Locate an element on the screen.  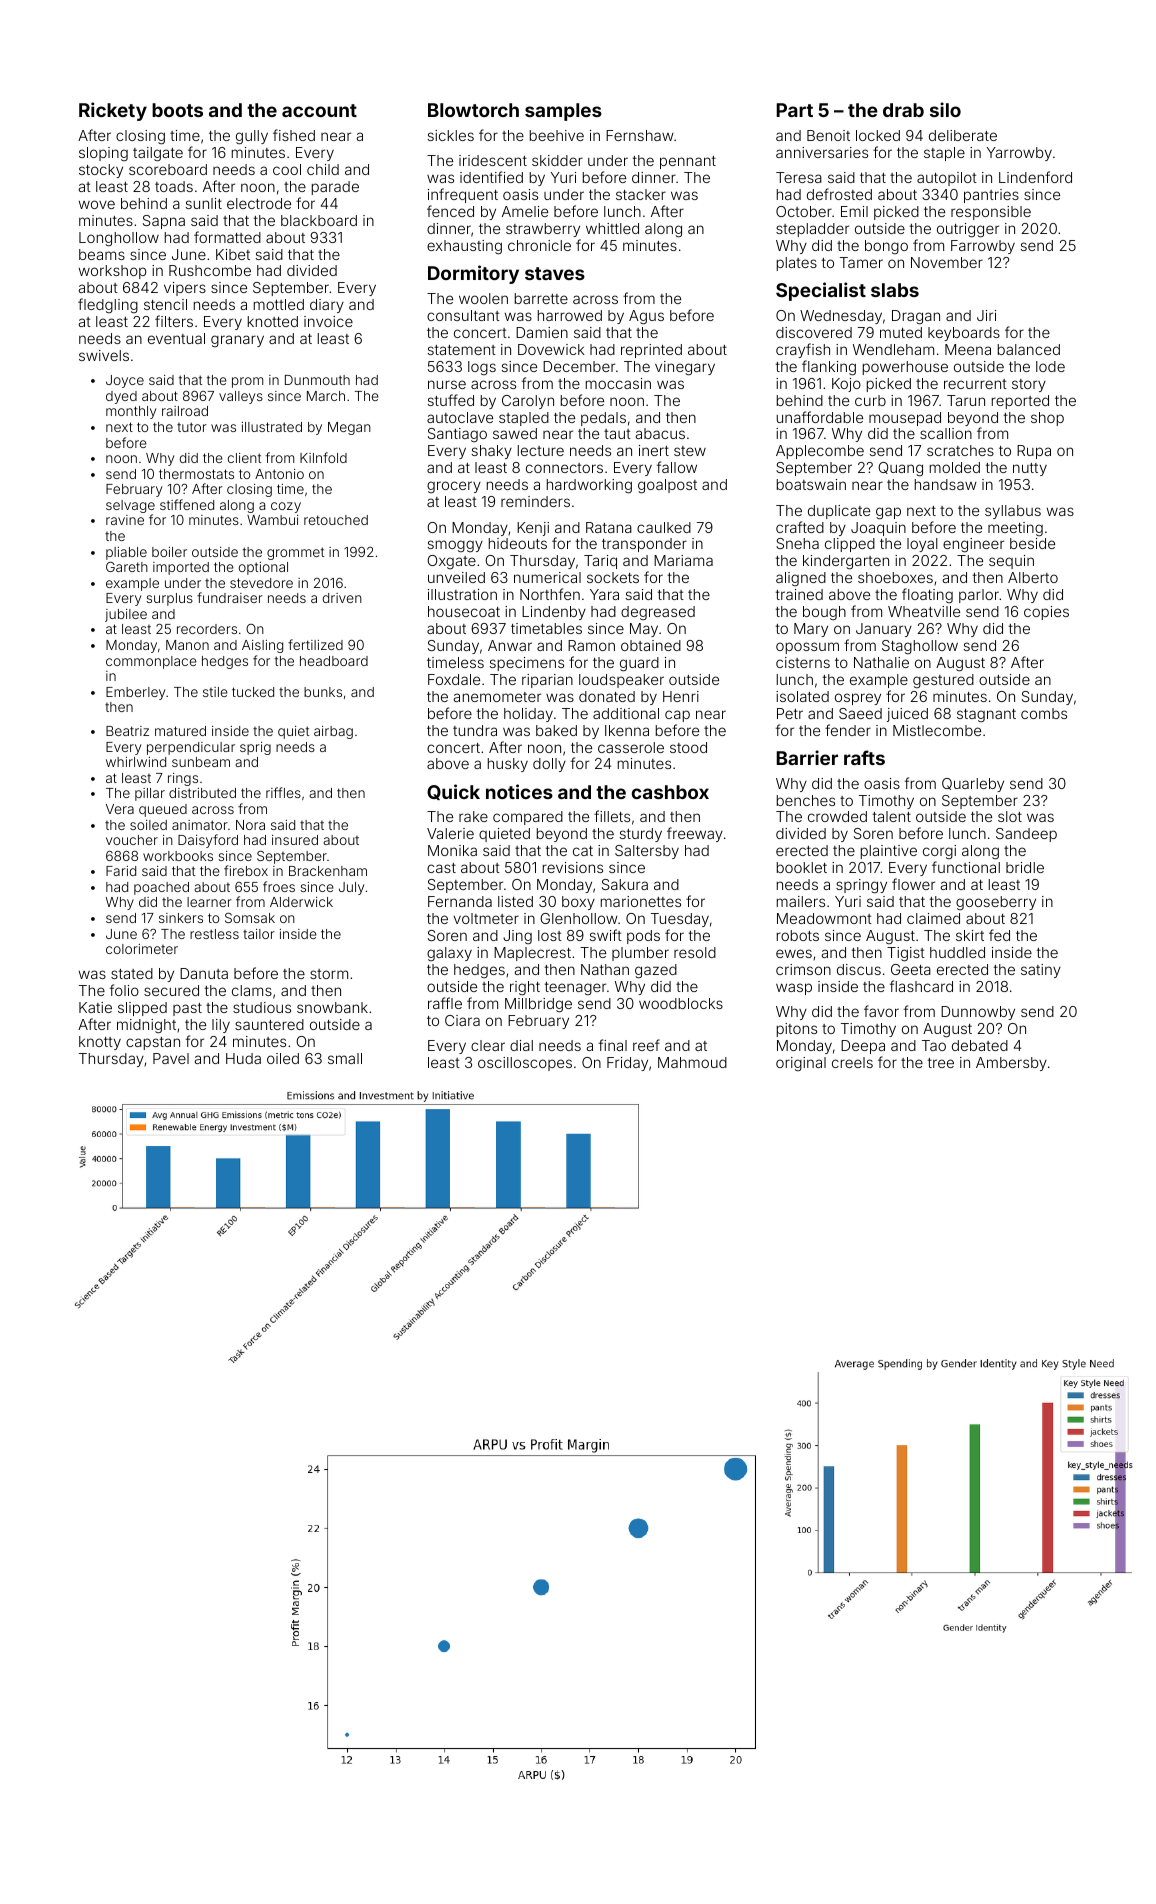
Mahmoud is located at coordinates (692, 1062).
